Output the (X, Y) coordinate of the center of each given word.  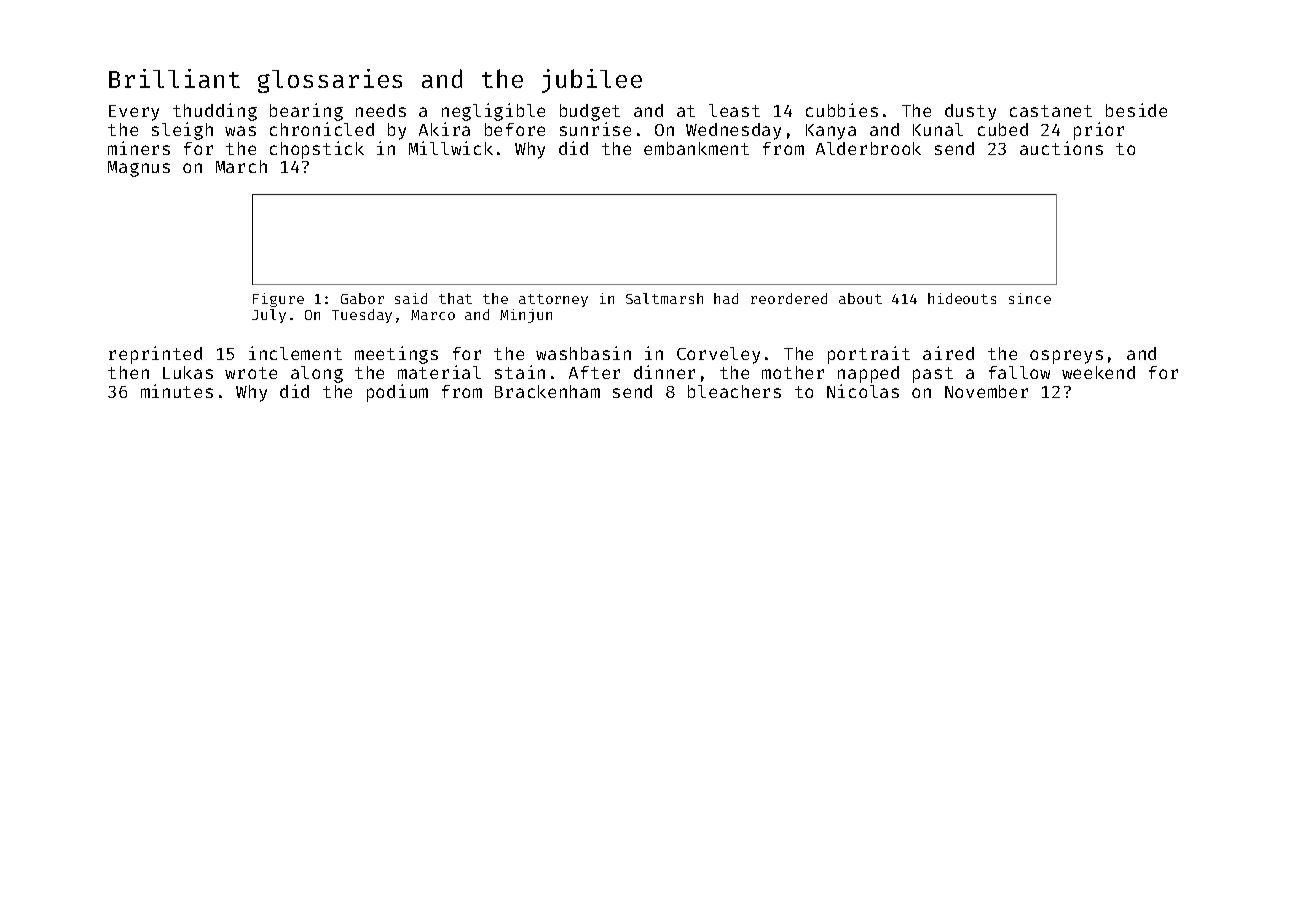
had (726, 298)
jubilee (592, 81)
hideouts (962, 298)
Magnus (139, 169)
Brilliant (174, 78)
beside (1136, 110)
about (860, 298)
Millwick (451, 148)
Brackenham (547, 391)
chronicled (322, 129)
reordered (789, 298)
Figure (278, 300)
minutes (177, 391)
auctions (1061, 148)
